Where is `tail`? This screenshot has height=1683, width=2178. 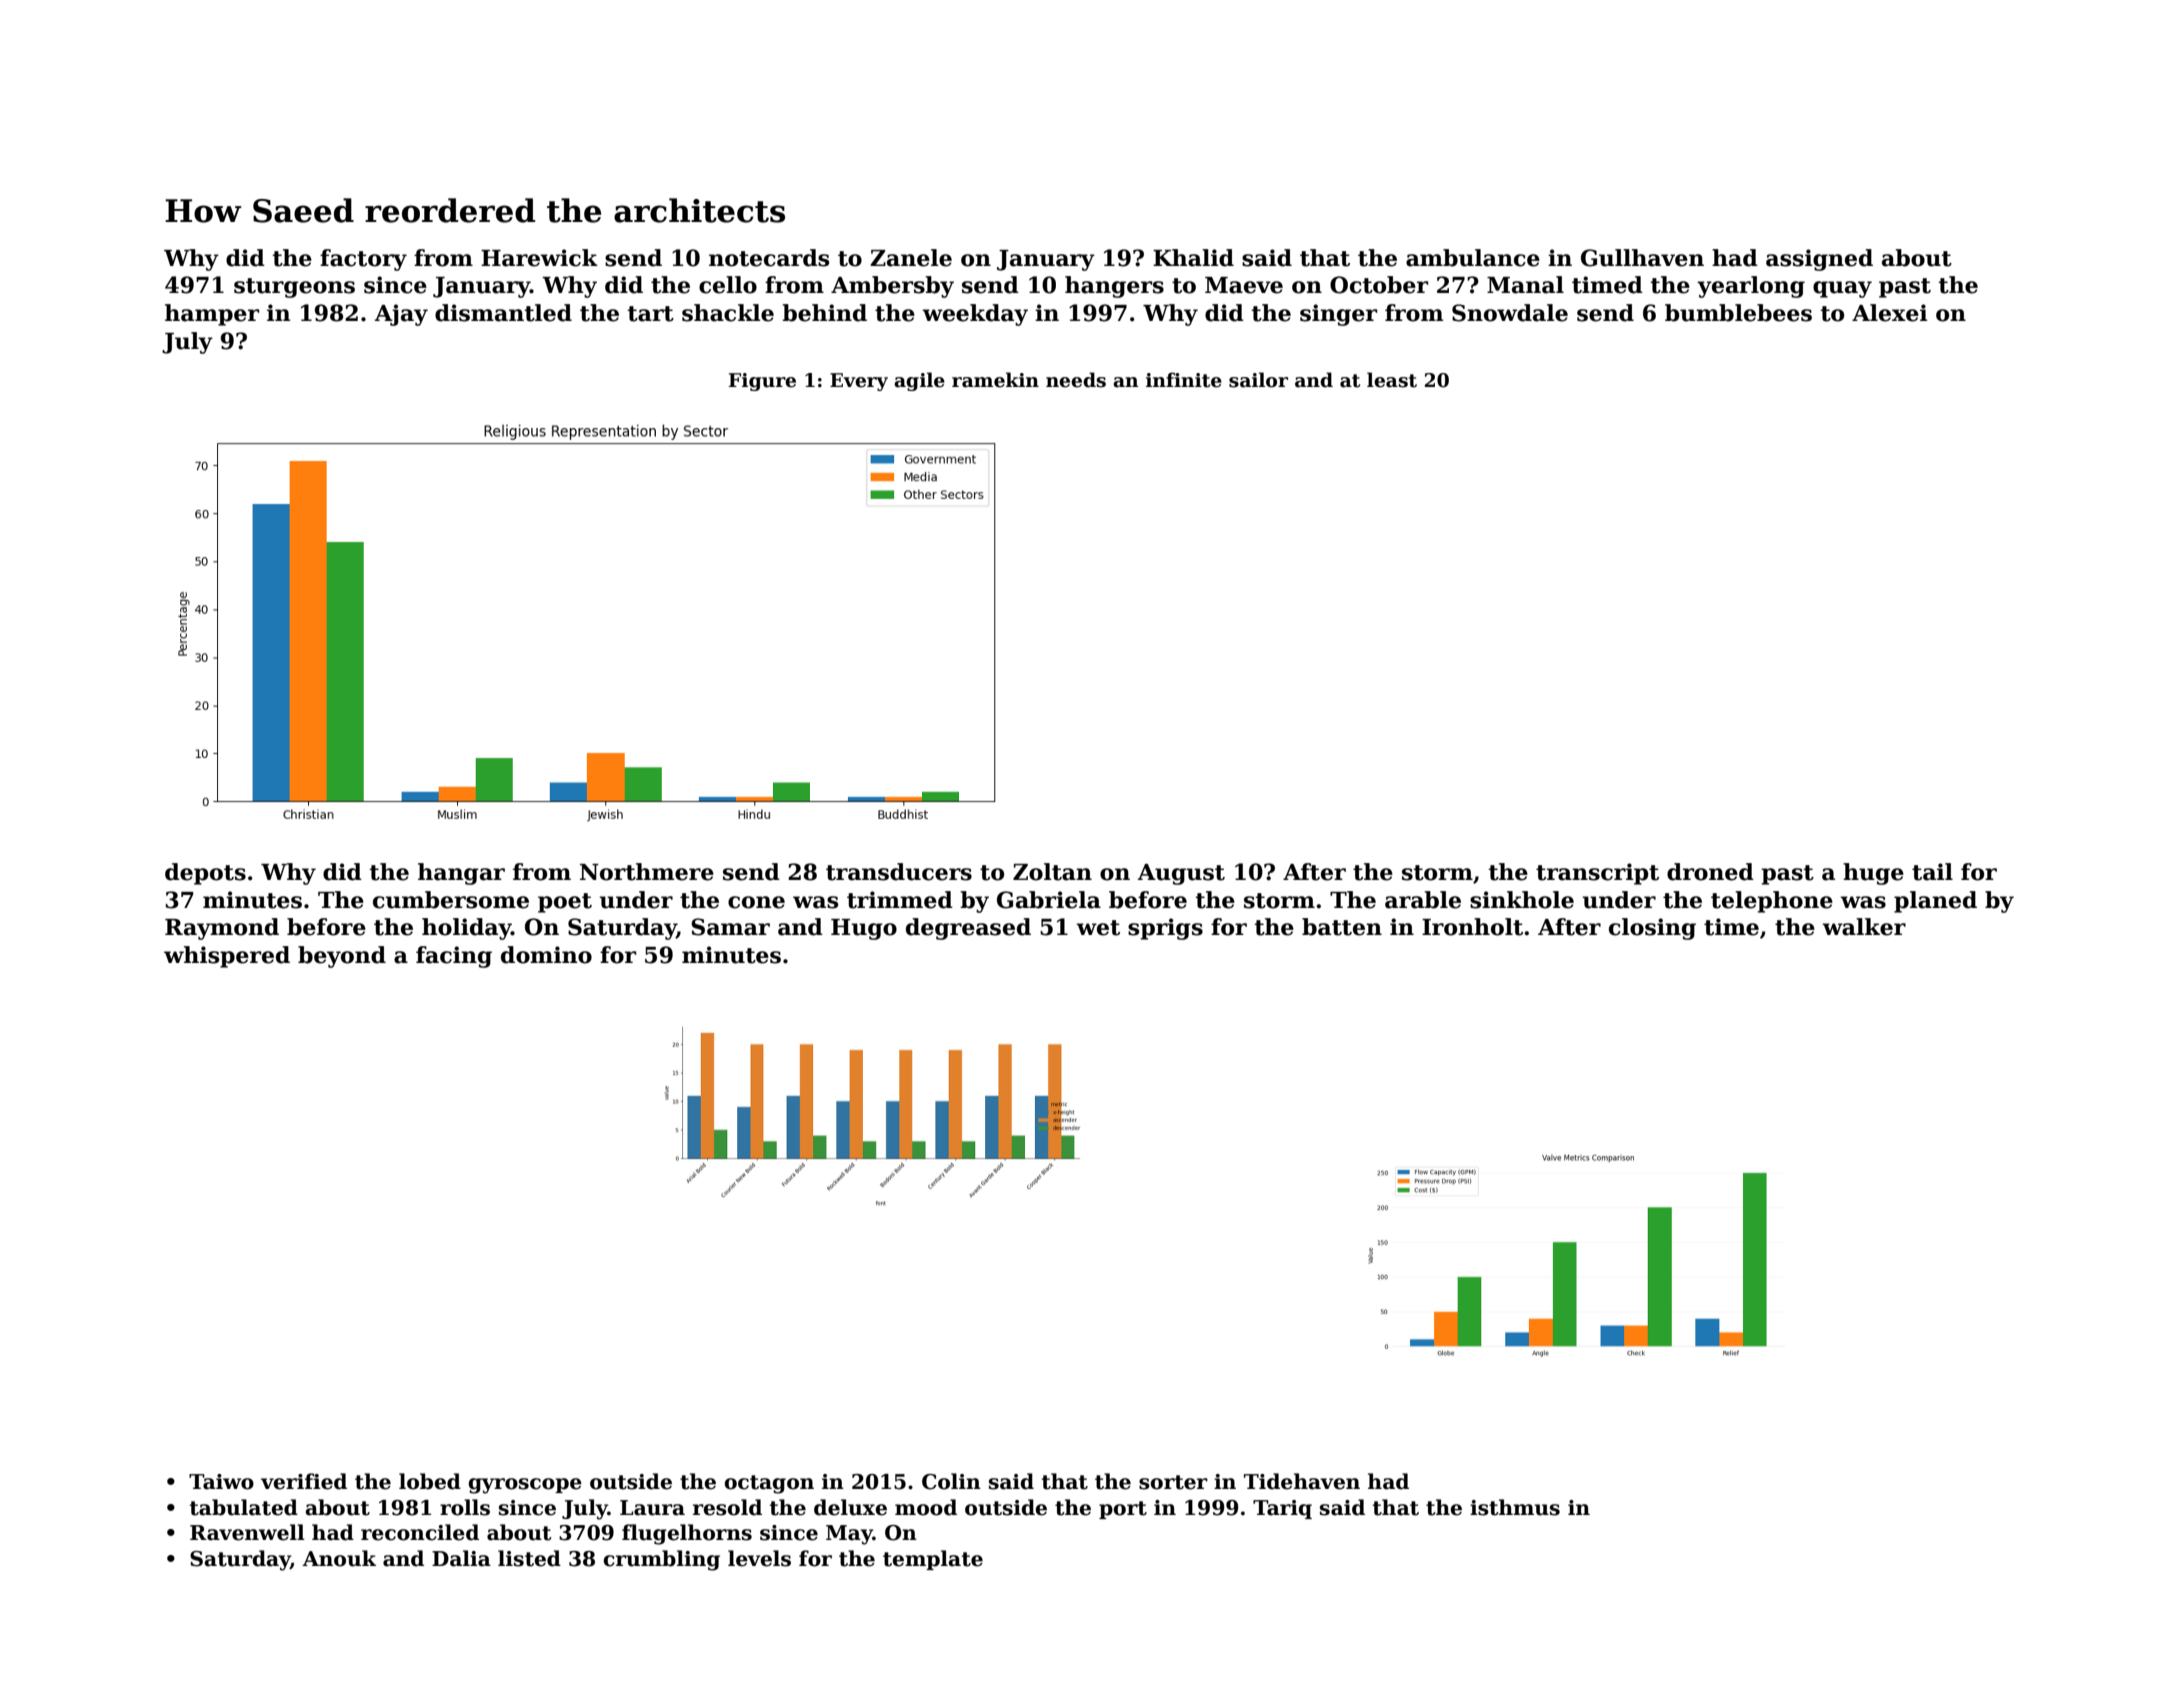
tail is located at coordinates (1932, 872).
